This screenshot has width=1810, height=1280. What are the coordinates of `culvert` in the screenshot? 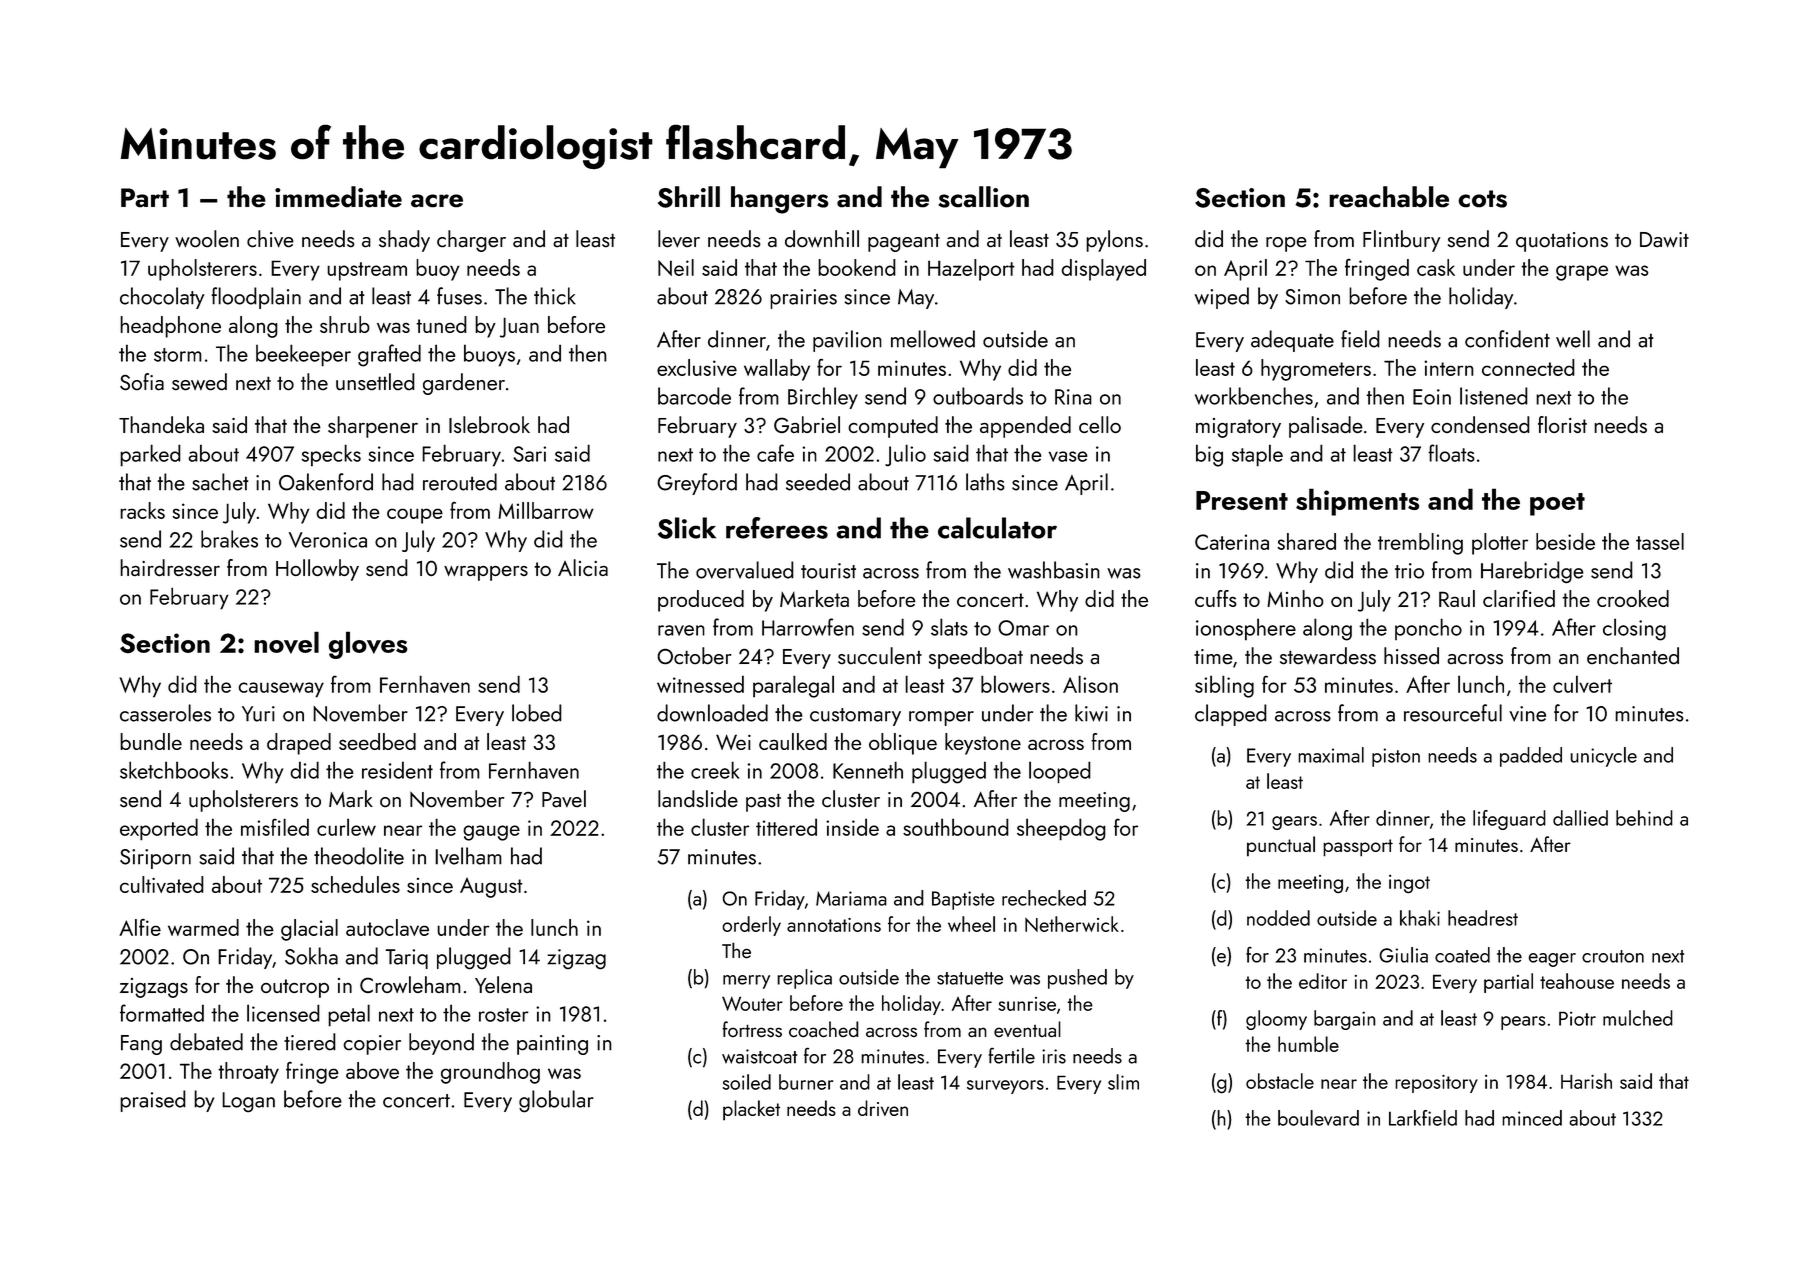 It's located at (1582, 684).
